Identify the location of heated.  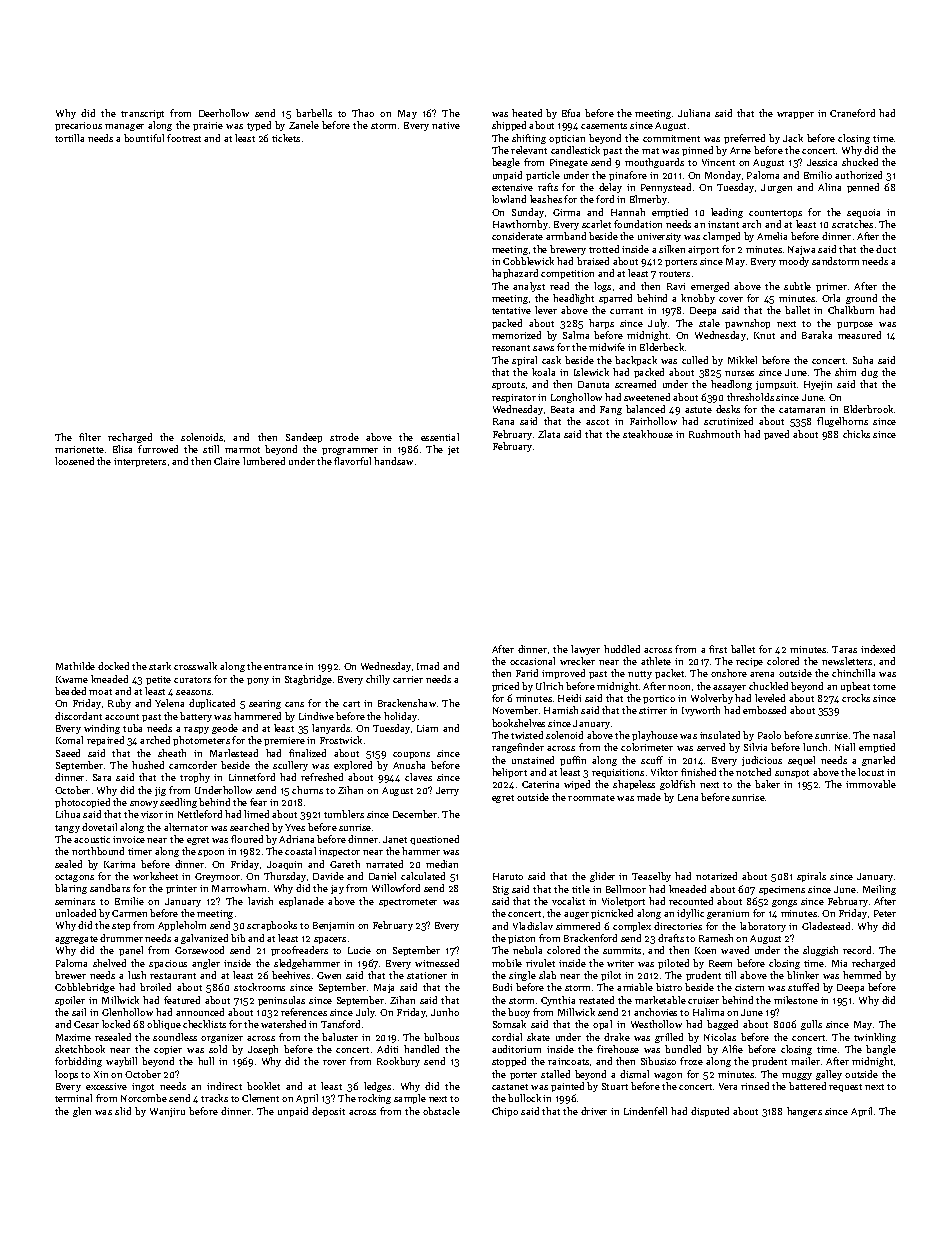
(527, 113).
